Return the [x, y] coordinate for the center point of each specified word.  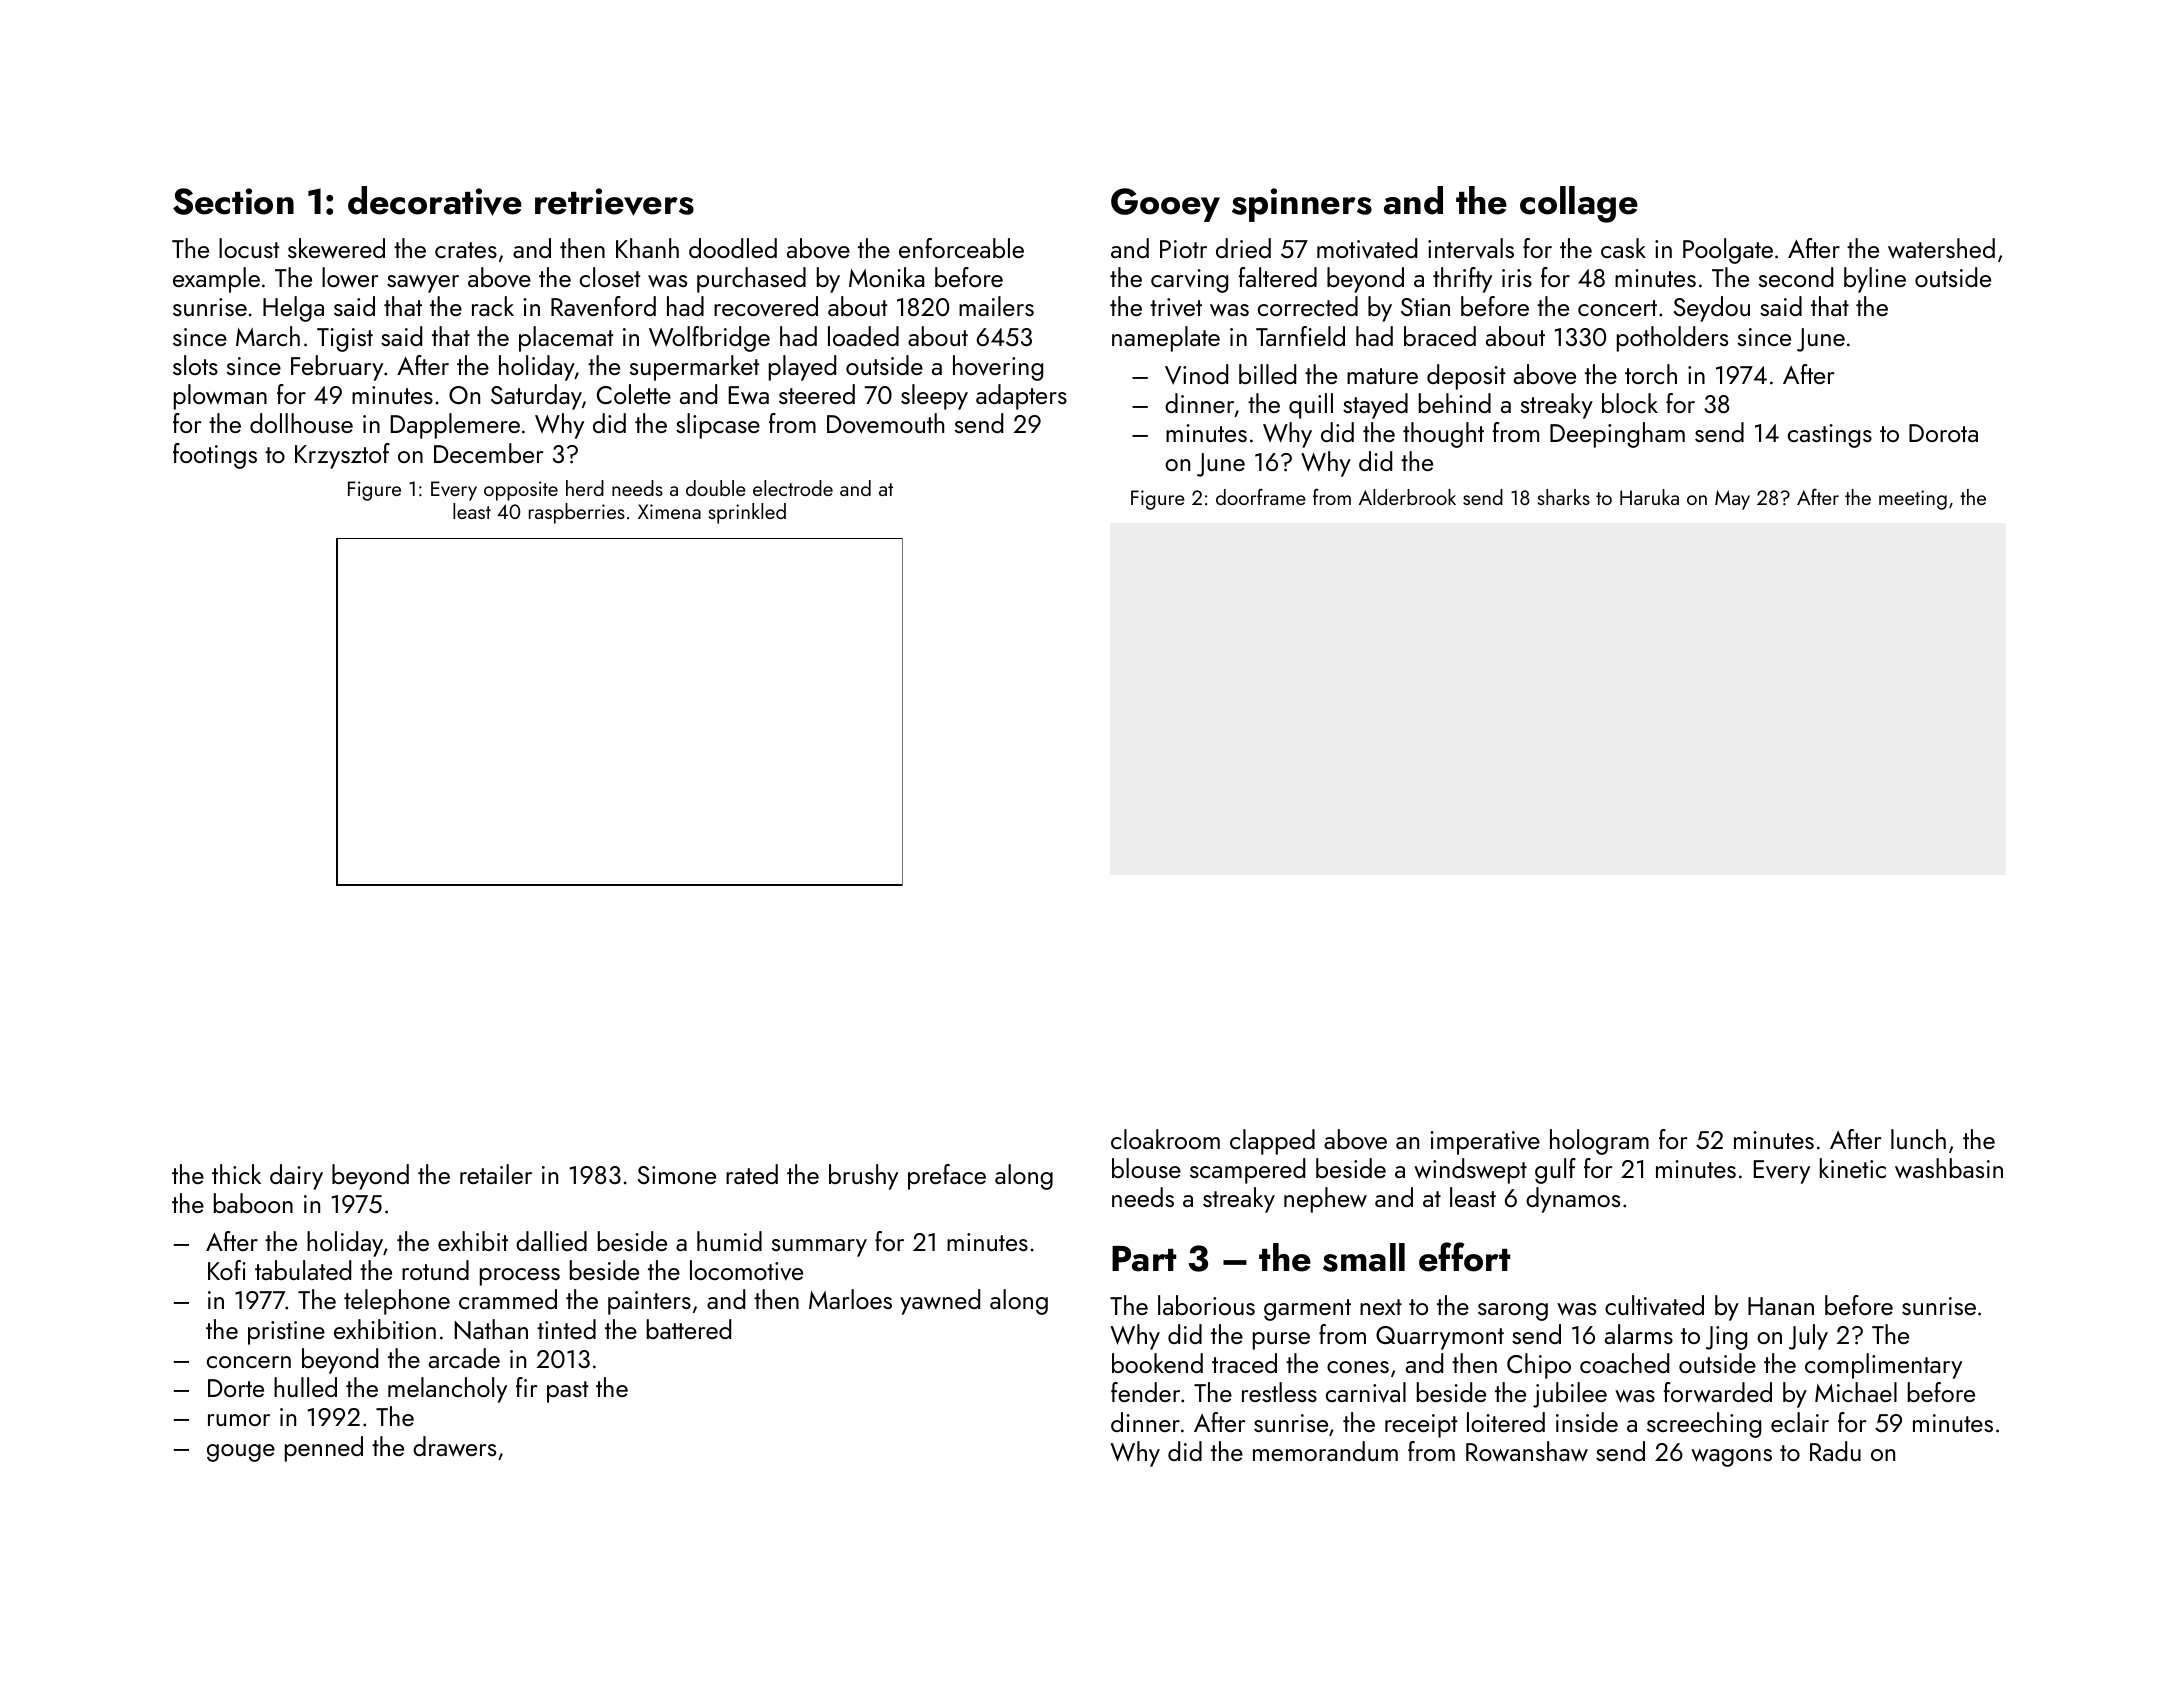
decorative [435, 201]
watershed [1941, 248]
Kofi [227, 1270]
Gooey [1165, 205]
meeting [1913, 500]
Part [1144, 1259]
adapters [1021, 397]
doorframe [1261, 497]
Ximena [669, 511]
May [1732, 500]
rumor [239, 1420]
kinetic [1853, 1168]
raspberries [577, 513]
